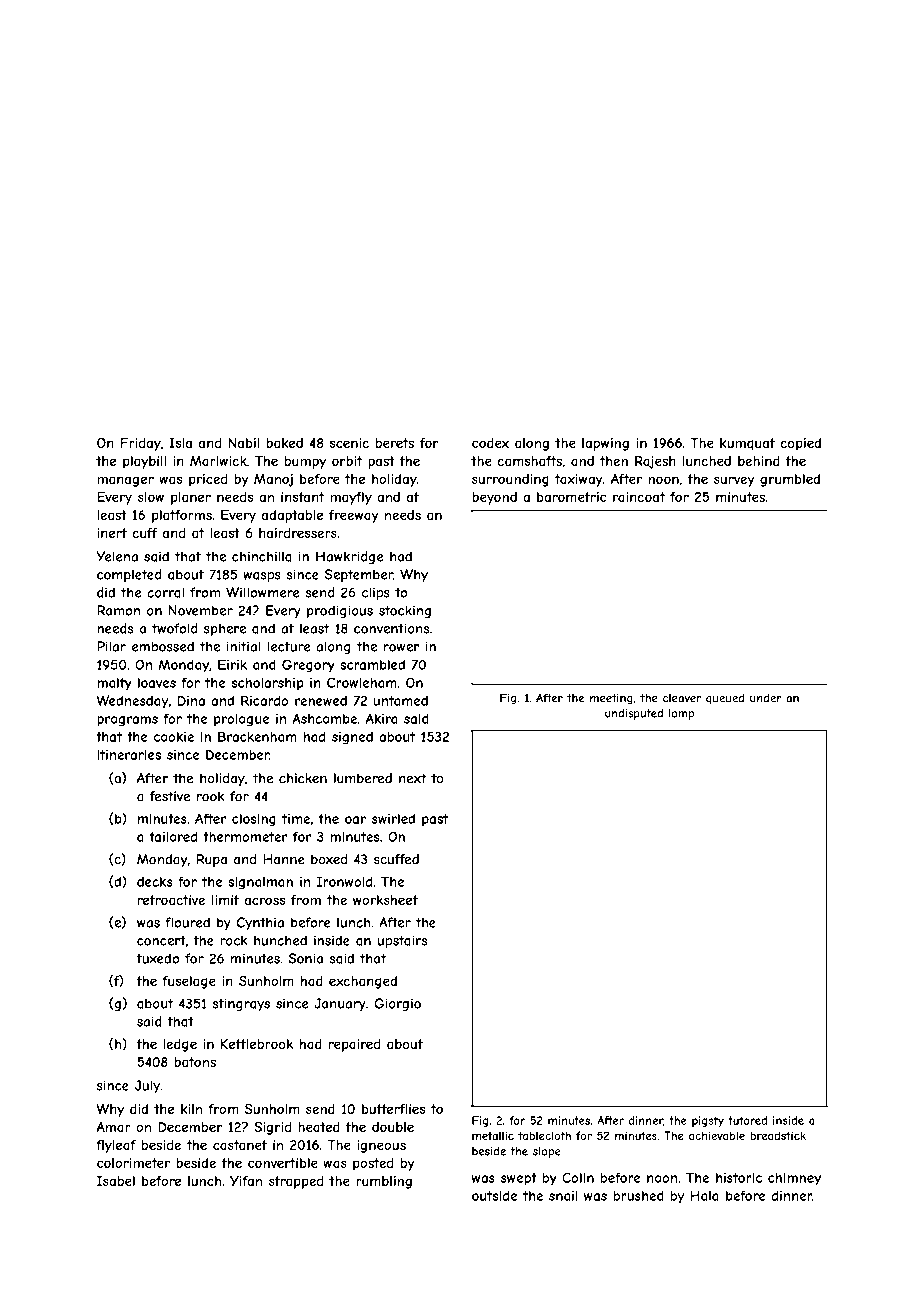 This screenshot has width=924, height=1308. Describe the element at coordinates (790, 480) in the screenshot. I see `grumbled` at that location.
